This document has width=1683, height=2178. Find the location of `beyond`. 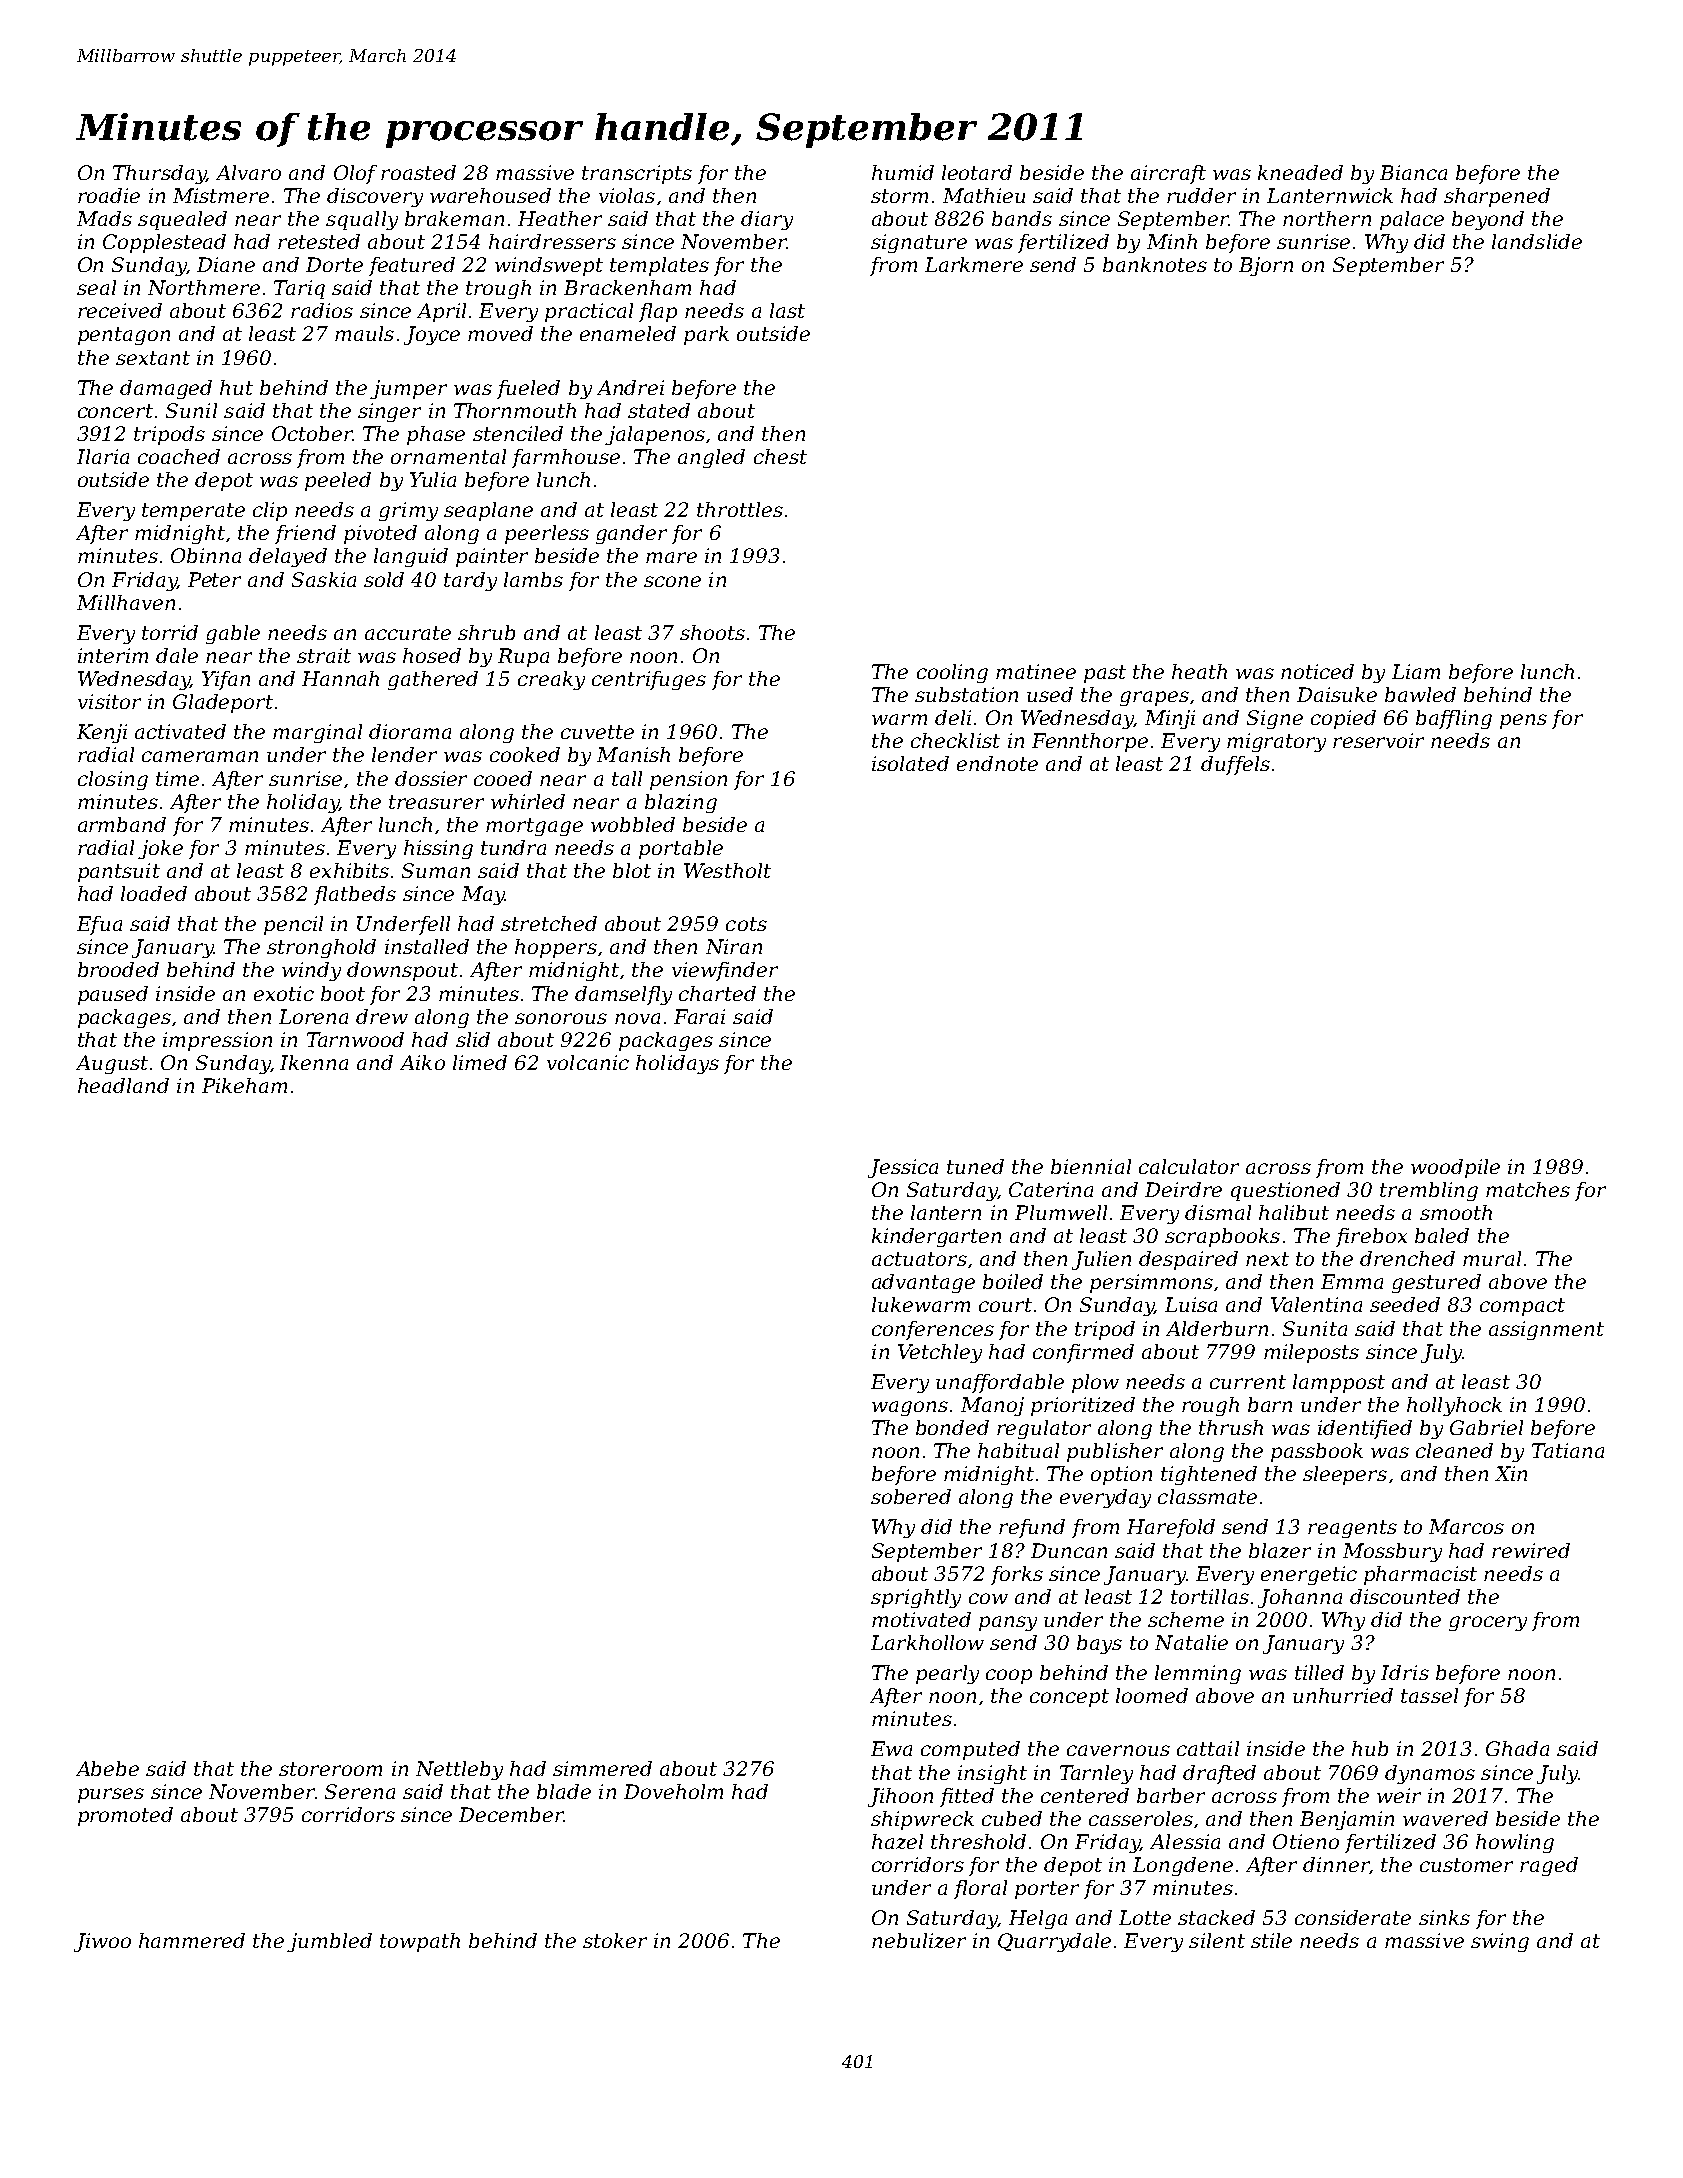

beyond is located at coordinates (1488, 220).
